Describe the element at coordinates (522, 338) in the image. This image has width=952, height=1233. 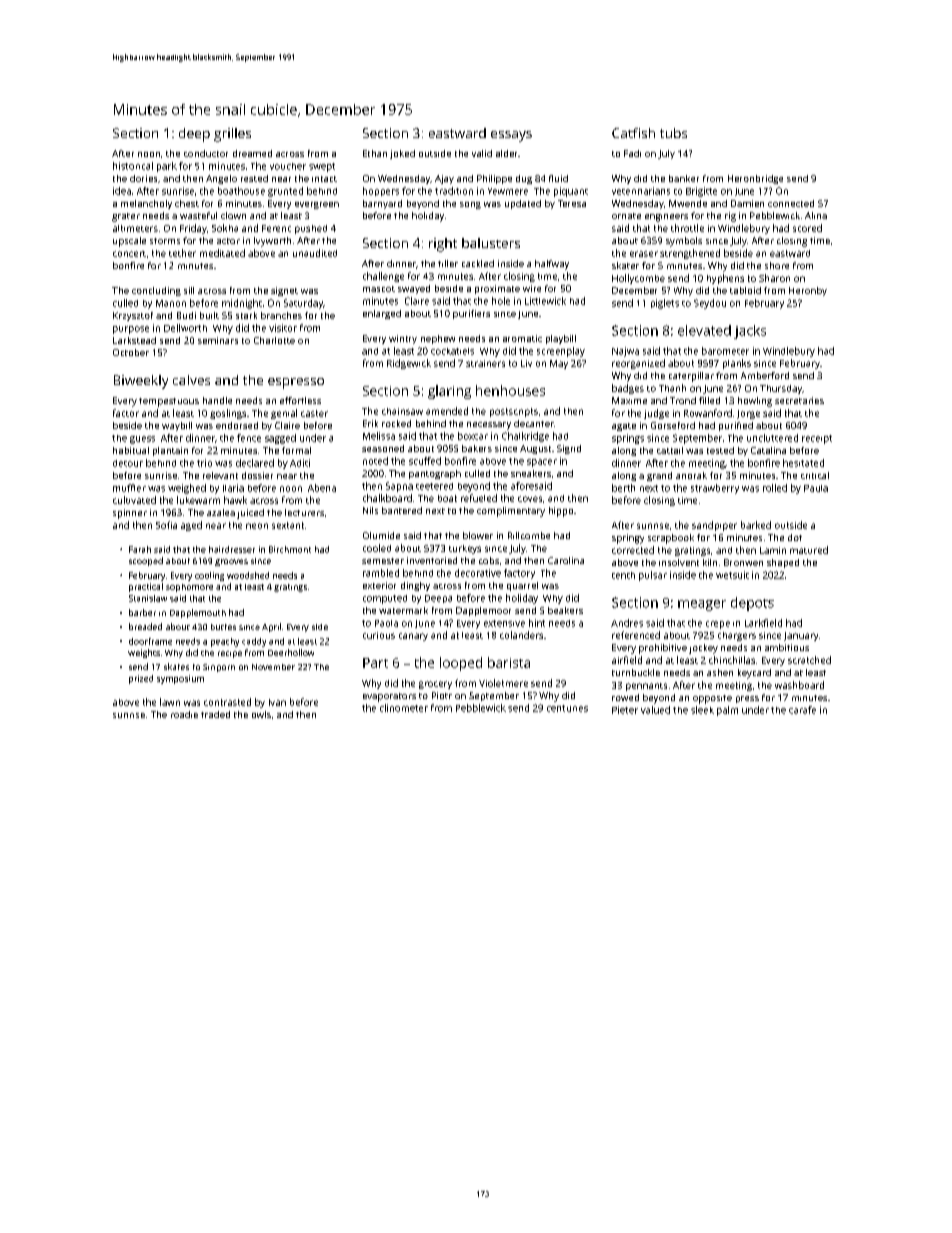
I see `aromatic` at that location.
